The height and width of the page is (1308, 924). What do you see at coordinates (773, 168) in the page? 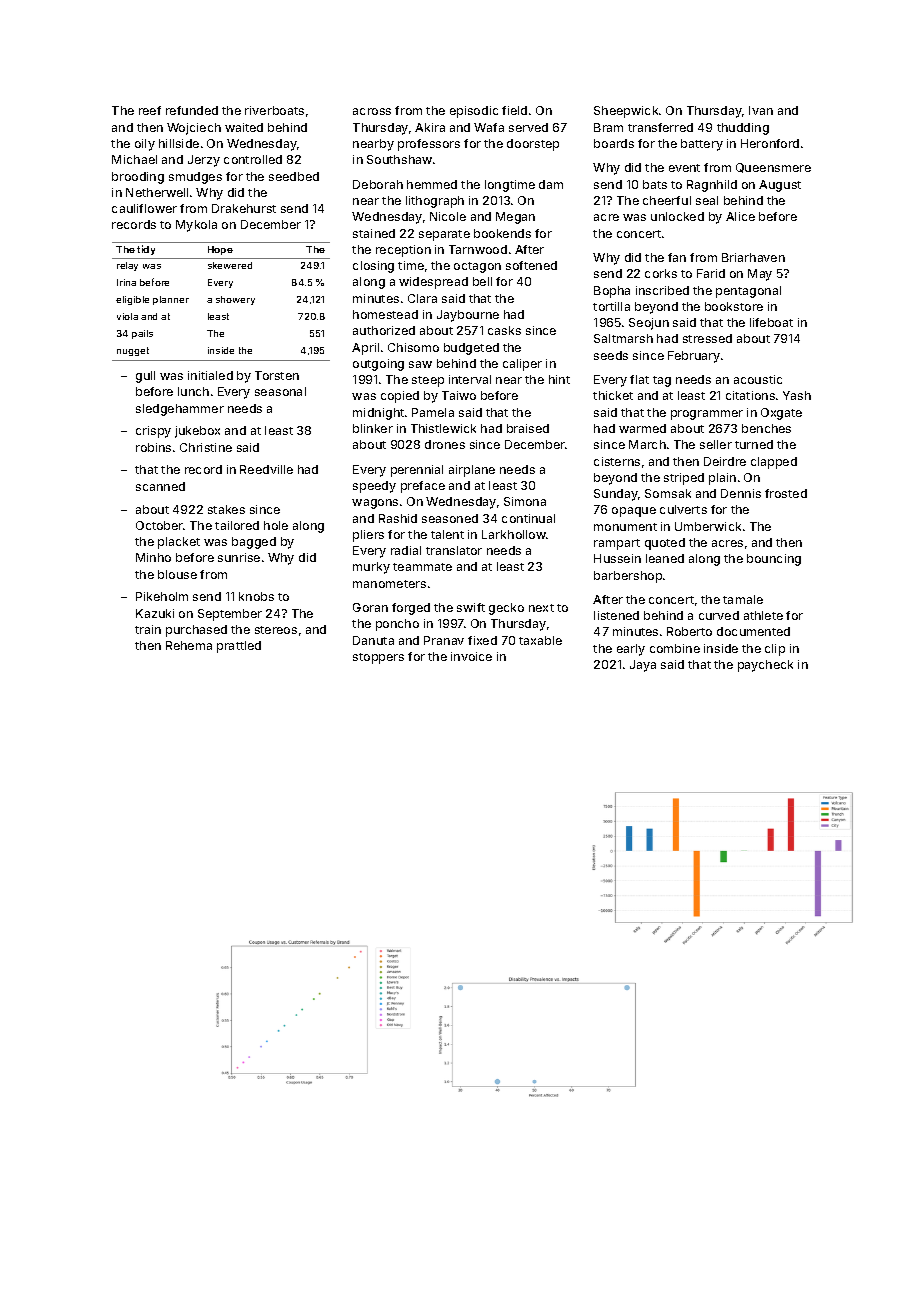
I see `Queensmere` at bounding box center [773, 168].
